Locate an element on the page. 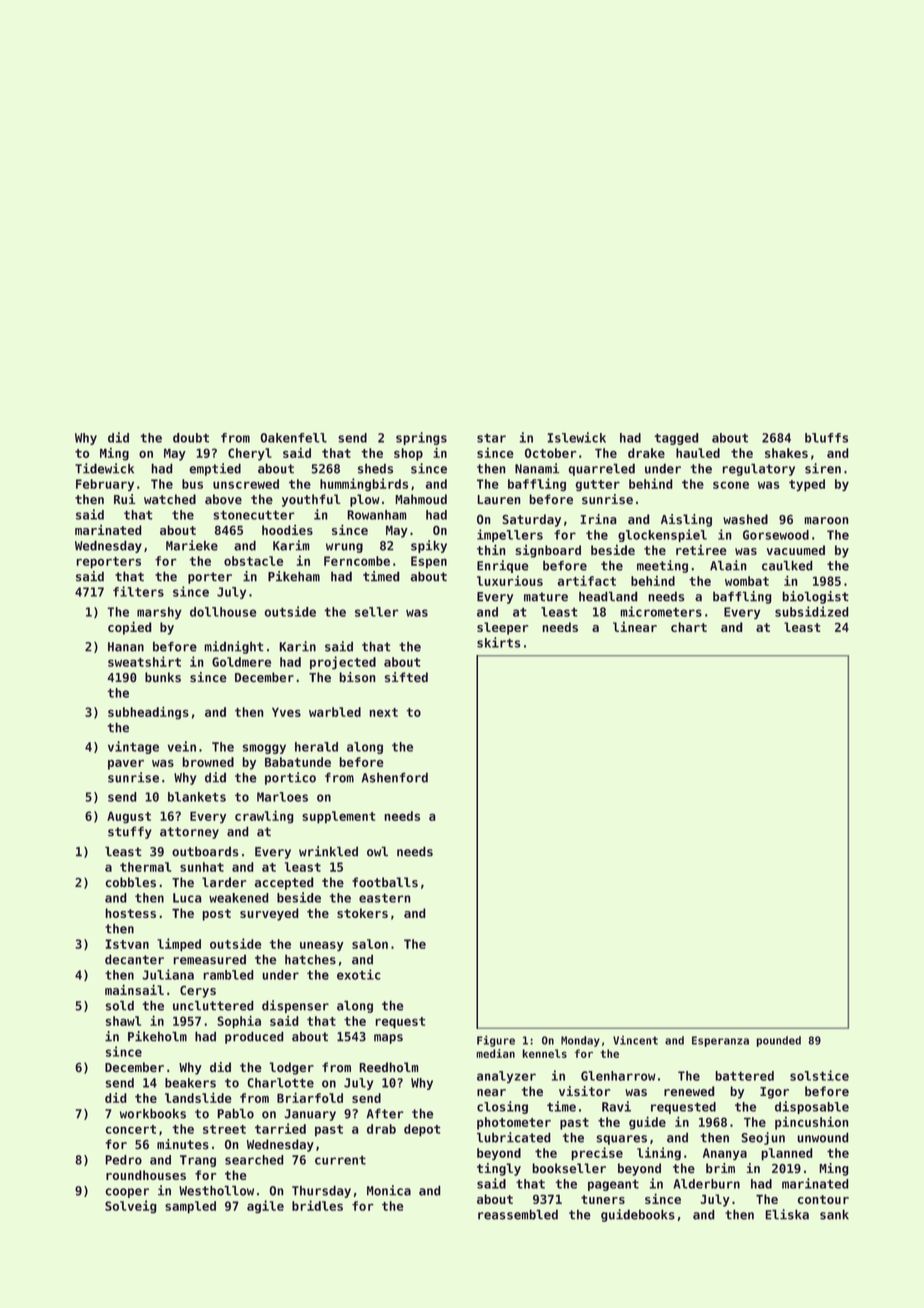 This page has height=1308, width=924. next is located at coordinates (383, 712).
